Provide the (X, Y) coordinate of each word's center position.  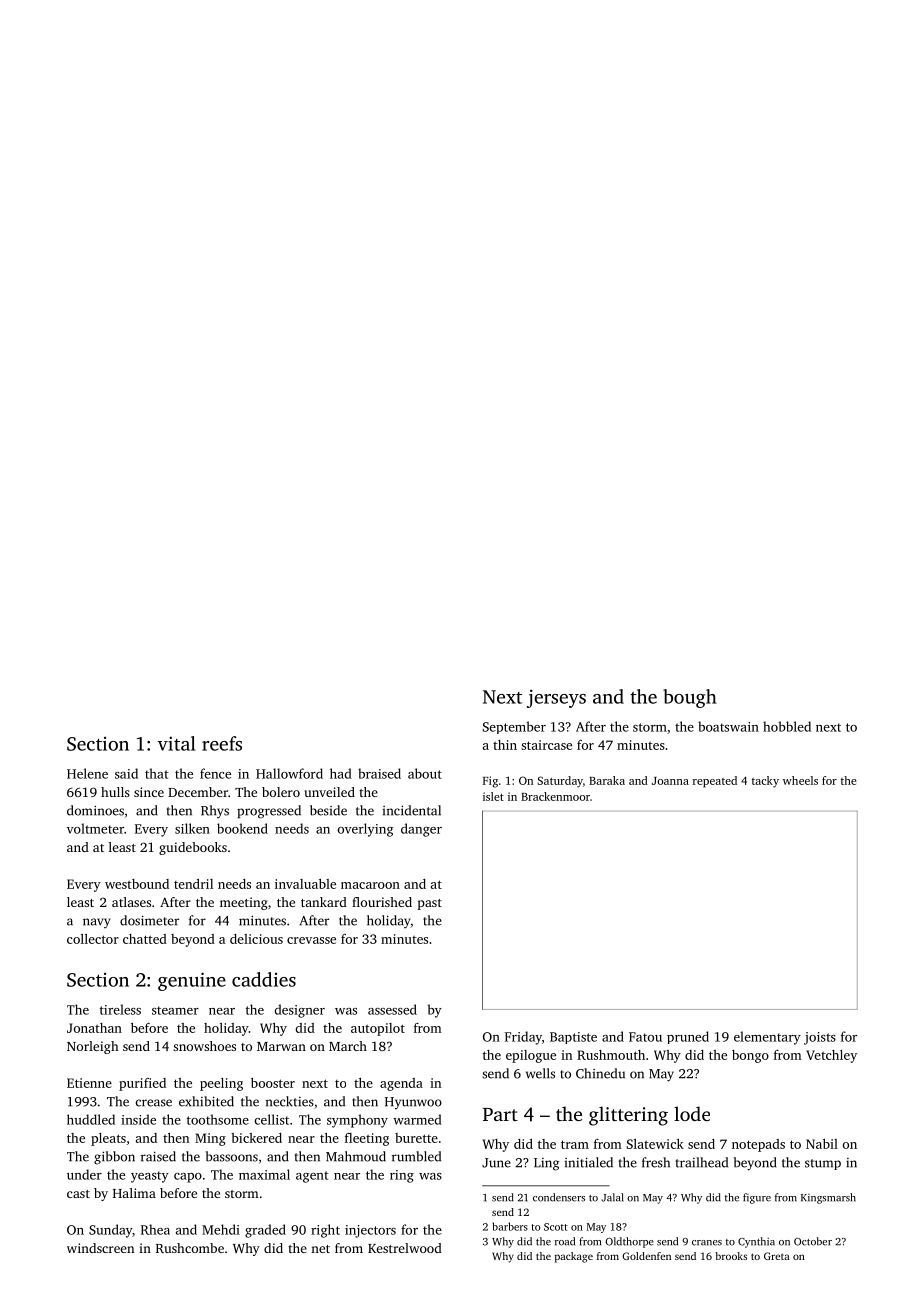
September (514, 727)
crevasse (311, 940)
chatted (145, 939)
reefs (222, 743)
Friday (523, 1038)
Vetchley (831, 1056)
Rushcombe (190, 1248)
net (320, 1249)
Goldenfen (646, 1256)
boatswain (728, 726)
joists (820, 1038)
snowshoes (204, 1046)
